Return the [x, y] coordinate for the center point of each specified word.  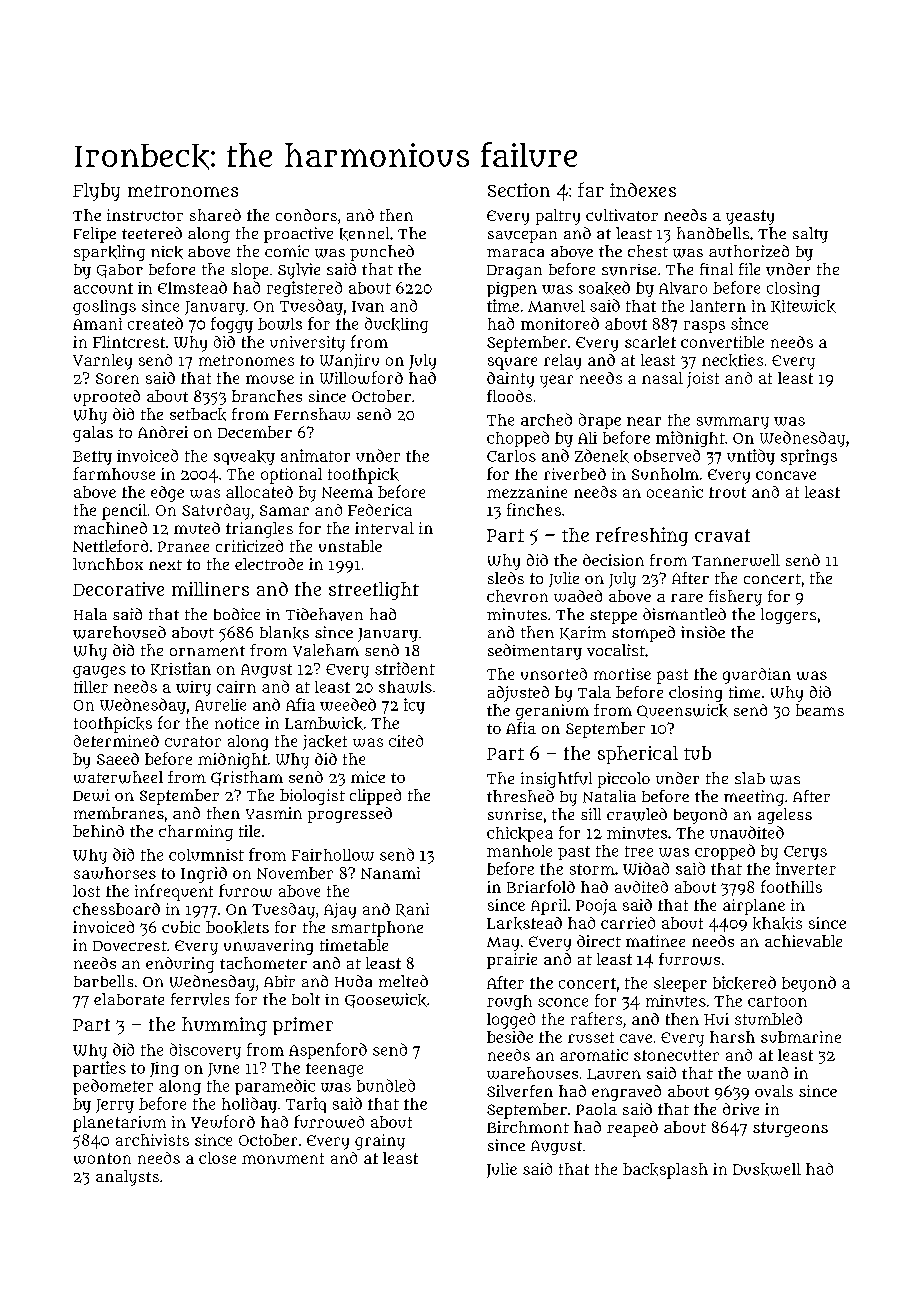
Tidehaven [324, 614]
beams [820, 710]
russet [591, 1037]
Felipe [95, 235]
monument [283, 1158]
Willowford [361, 377]
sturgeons [790, 1129]
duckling [396, 325]
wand [767, 1073]
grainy [380, 1142]
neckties [732, 360]
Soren [117, 378]
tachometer [263, 963]
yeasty [750, 217]
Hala [90, 614]
